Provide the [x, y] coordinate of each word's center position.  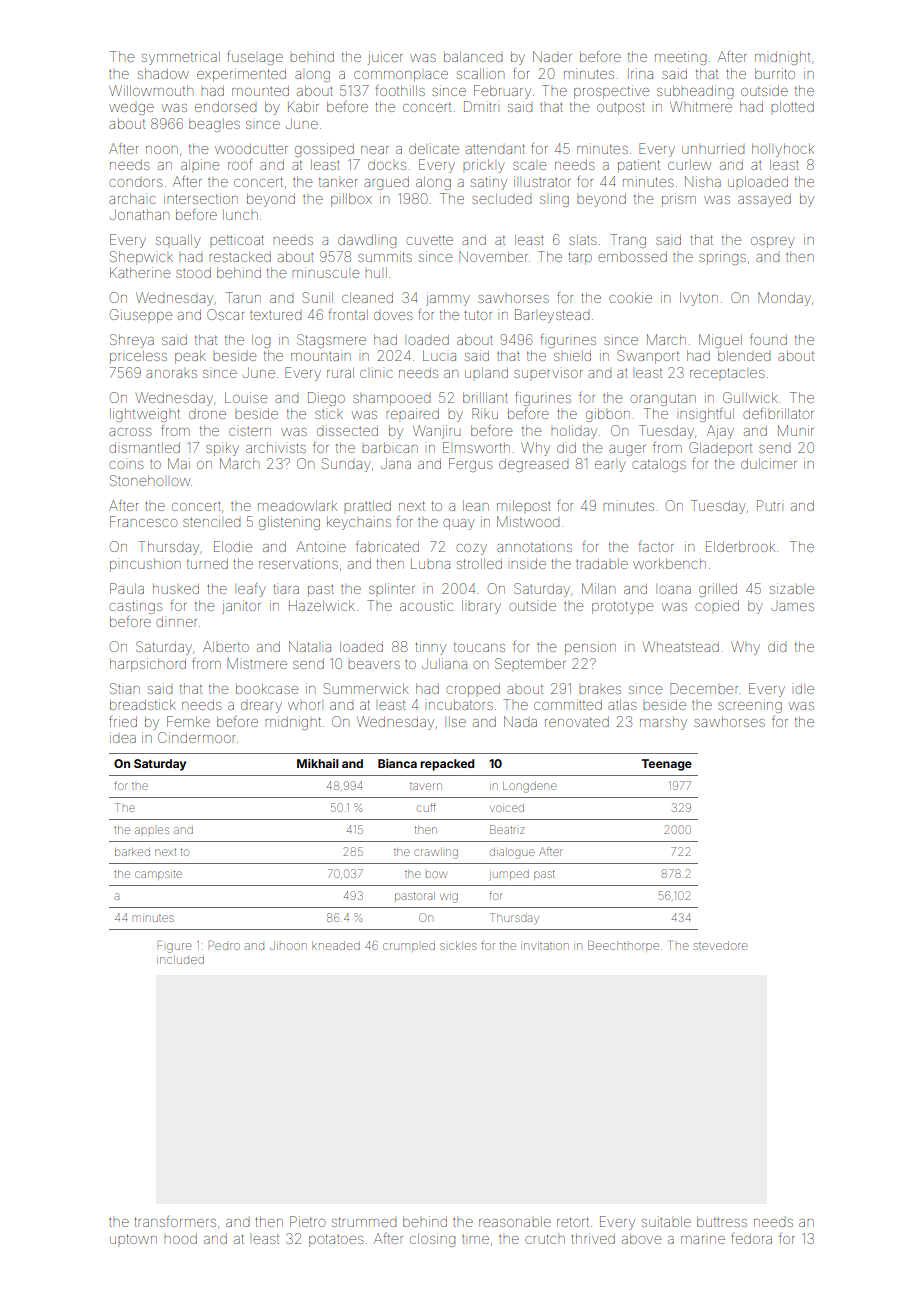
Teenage [667, 765]
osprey [773, 242]
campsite [158, 875]
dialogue [512, 854]
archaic [132, 198]
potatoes [336, 1240]
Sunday [346, 465]
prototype [622, 607]
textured [275, 315]
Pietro [307, 1221]
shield [572, 355]
